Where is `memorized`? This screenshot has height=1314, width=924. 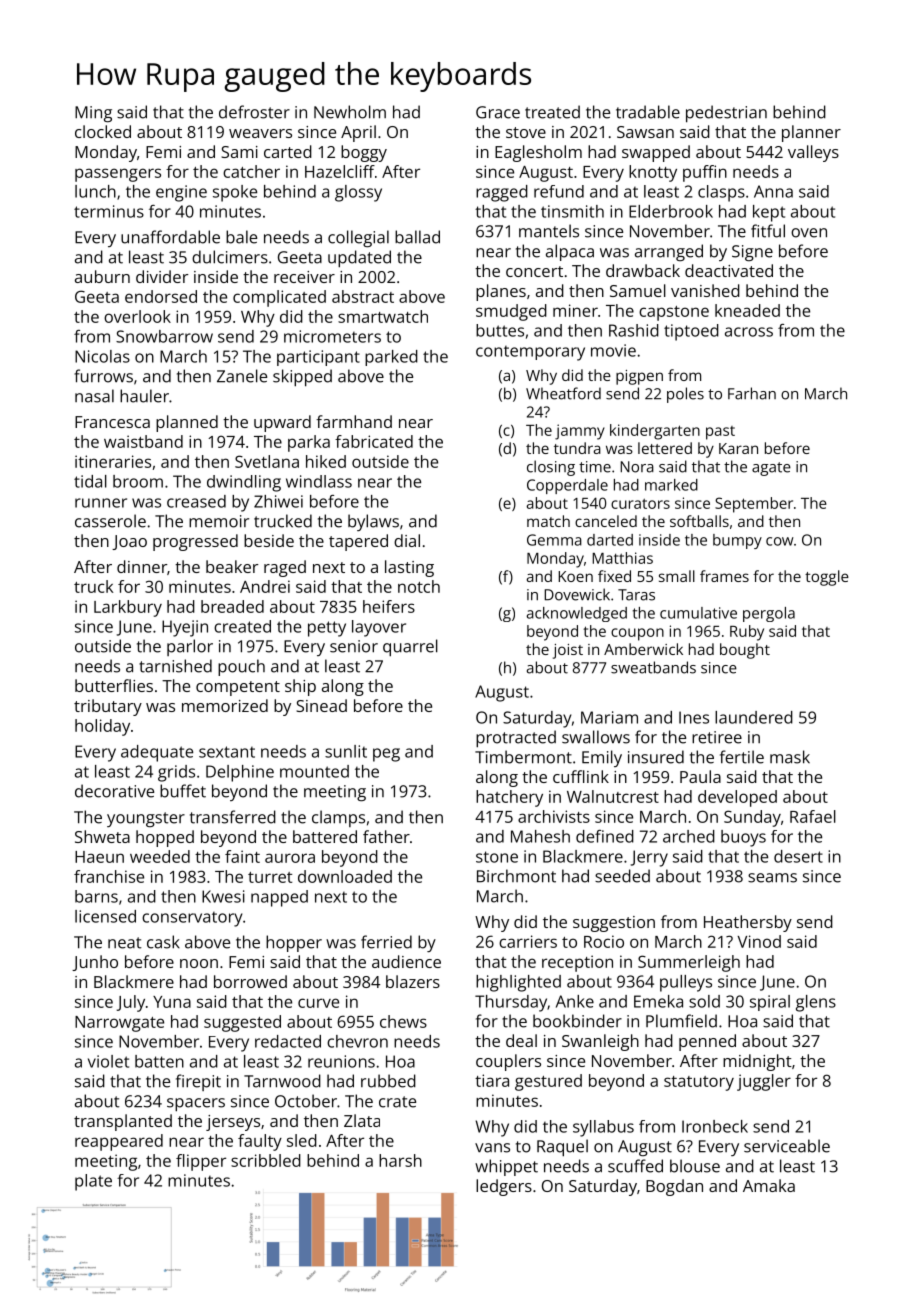 memorized is located at coordinates (225, 705).
